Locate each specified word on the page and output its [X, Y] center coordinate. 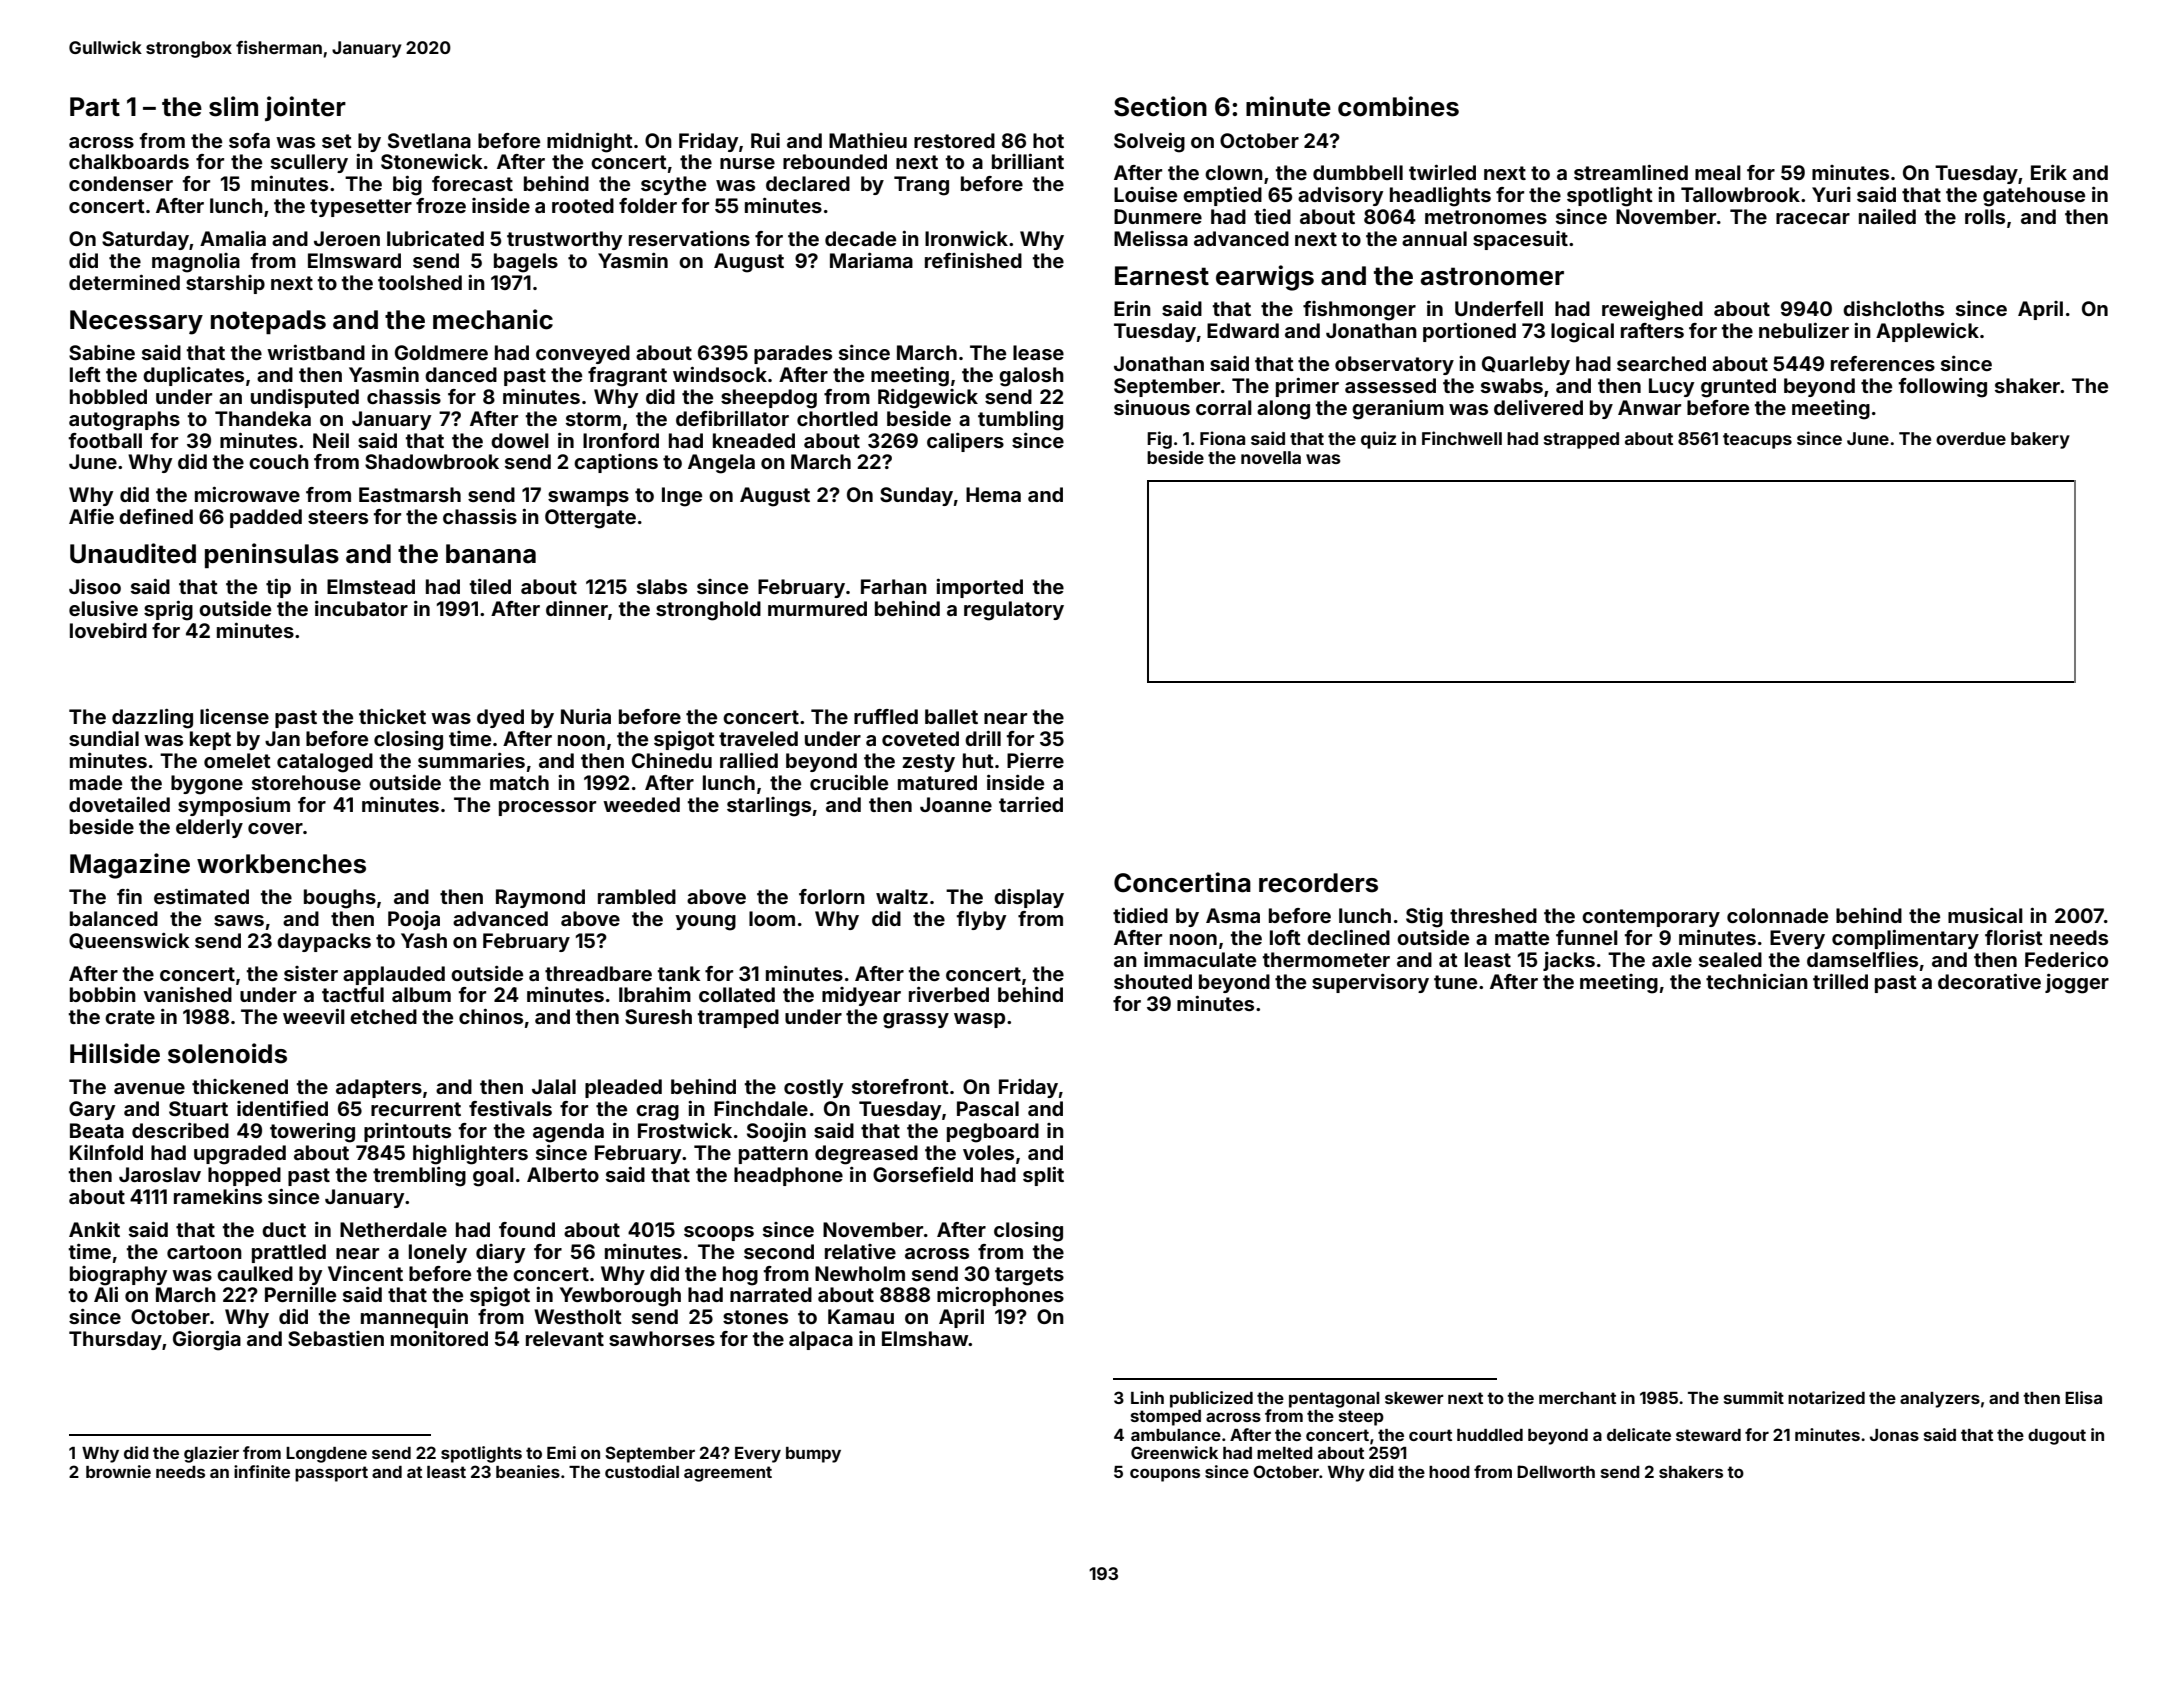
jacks [1569, 961]
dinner [577, 608]
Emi [561, 1452]
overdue [1971, 438]
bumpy [813, 1455]
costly [813, 1088]
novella [1271, 457]
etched [383, 1016]
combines [1398, 106]
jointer [305, 108]
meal [1718, 172]
